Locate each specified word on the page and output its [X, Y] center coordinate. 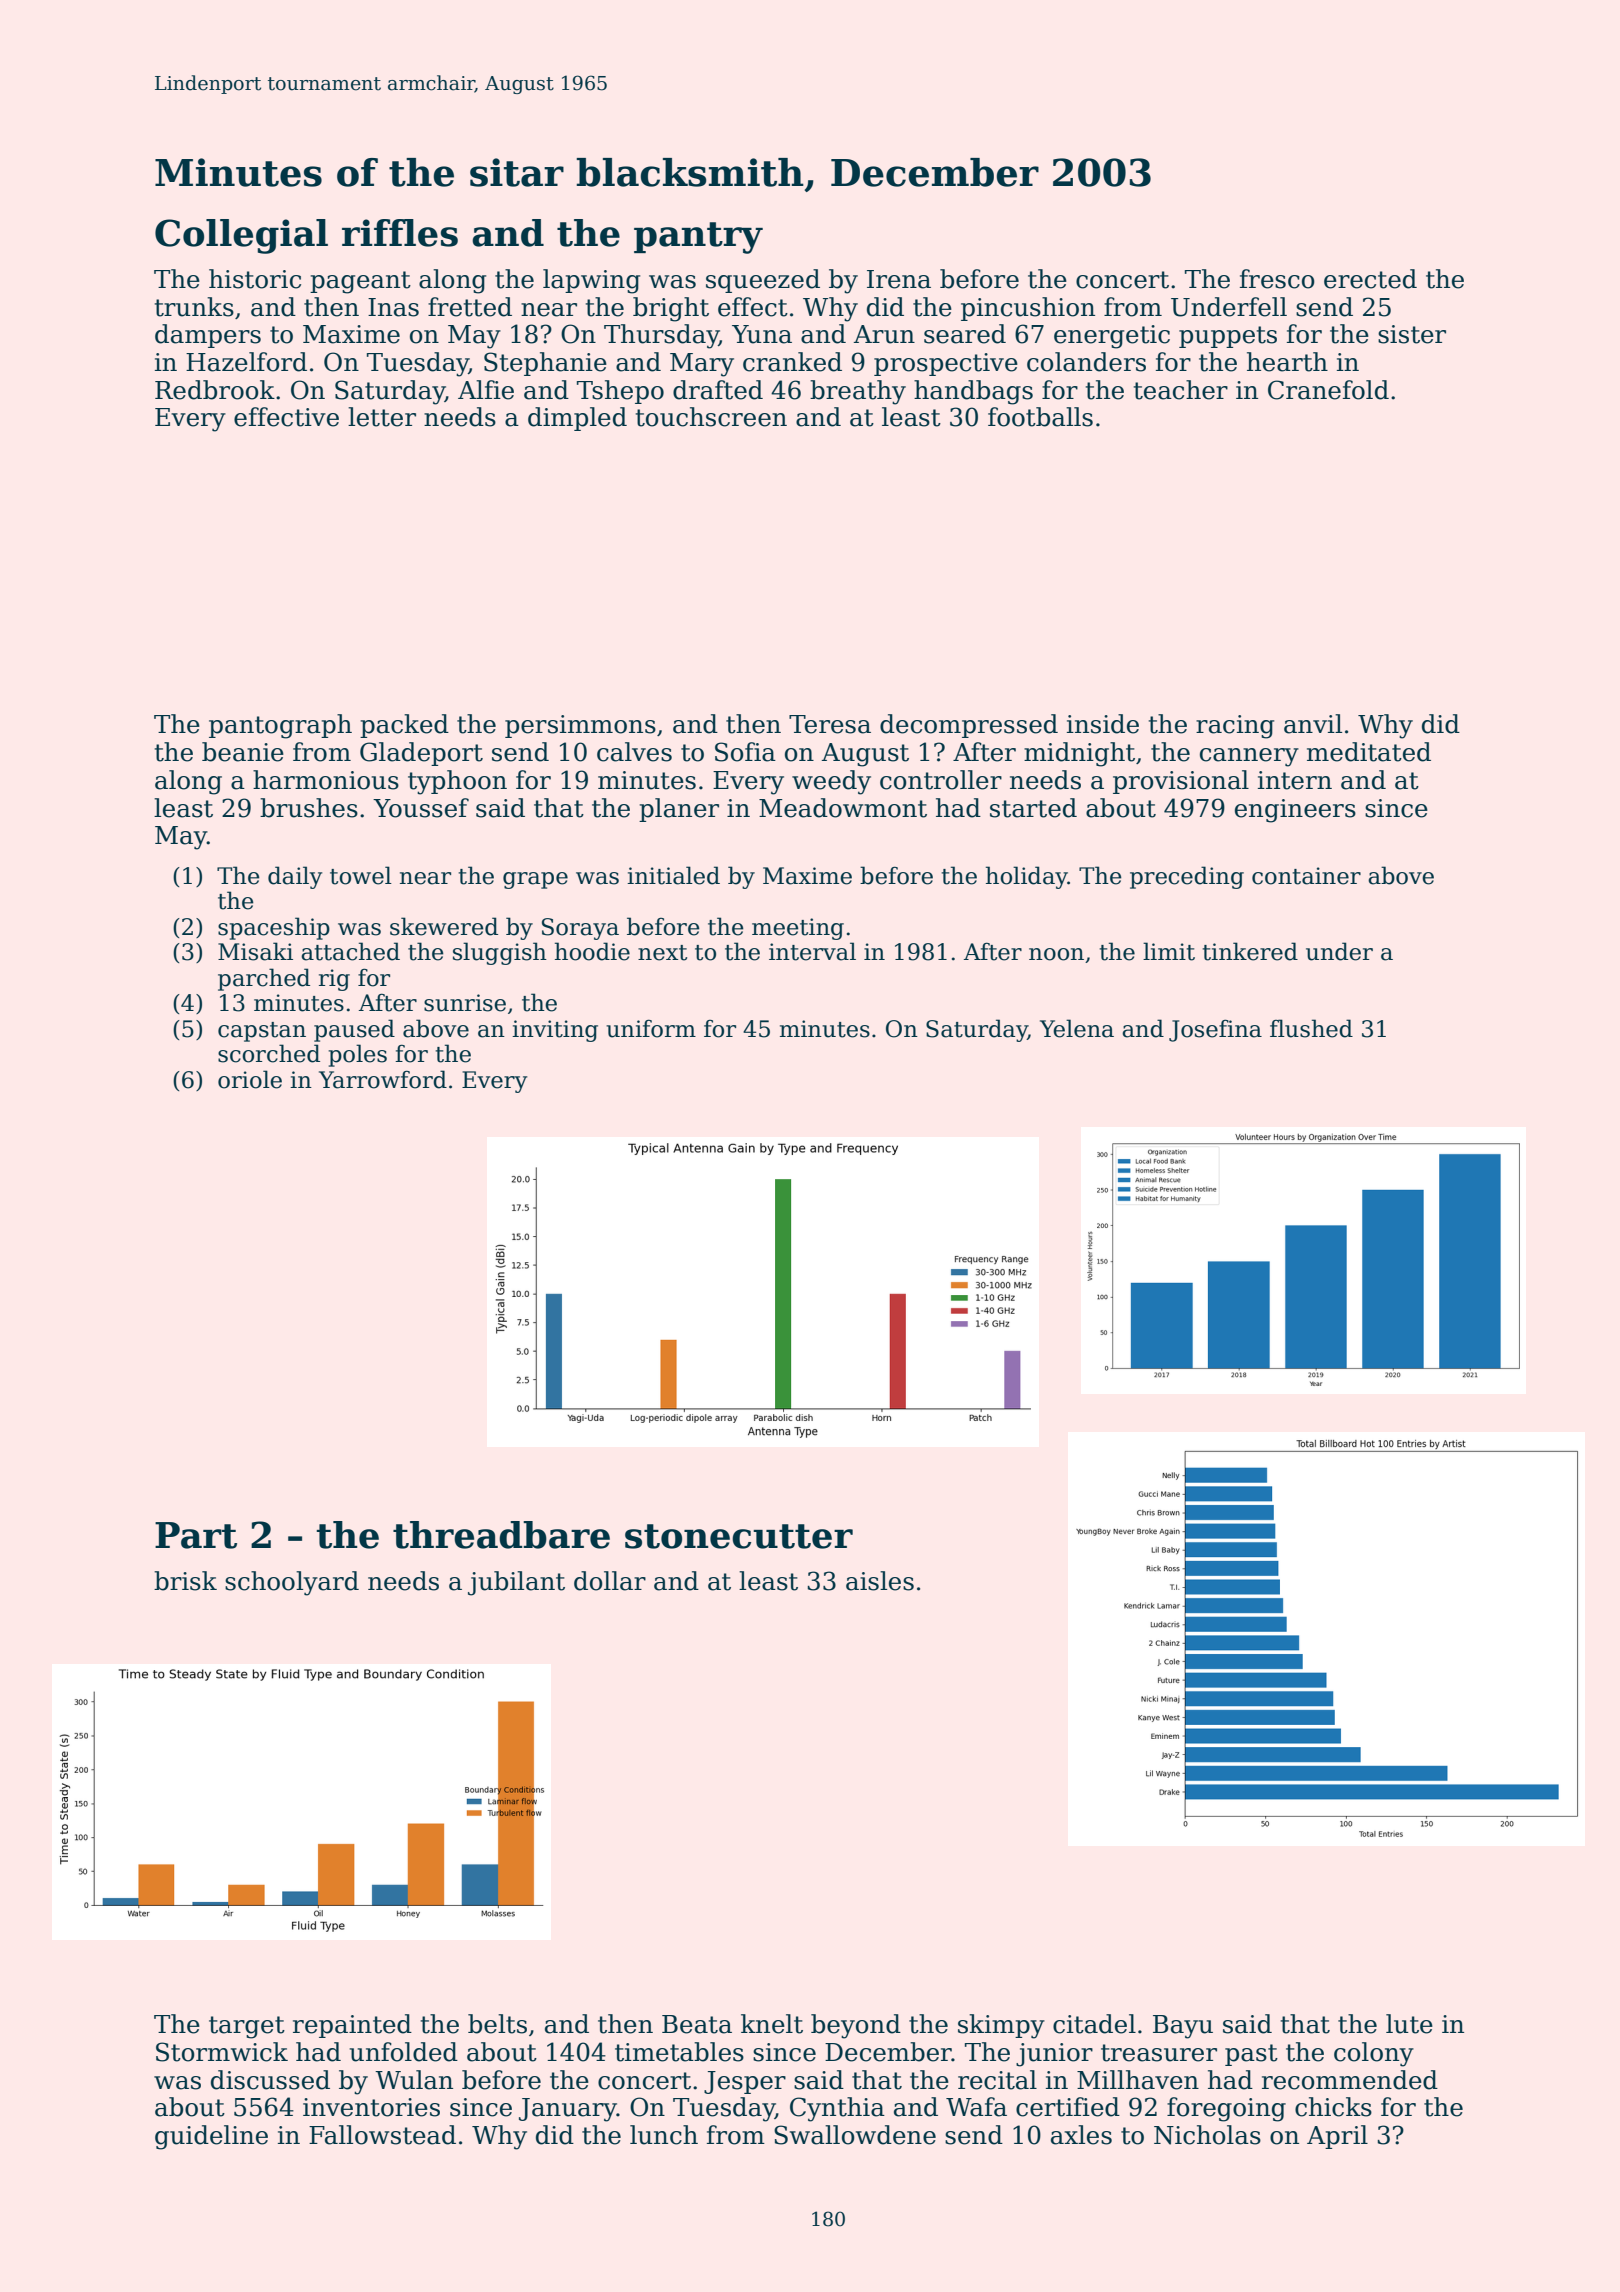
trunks [194, 307]
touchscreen [711, 417]
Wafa [976, 2107]
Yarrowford [383, 1079]
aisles [880, 1581]
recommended [1350, 2080]
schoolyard [292, 1583]
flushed [1311, 1028]
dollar [610, 1581]
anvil [1313, 724]
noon [1056, 954]
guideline [211, 2137]
